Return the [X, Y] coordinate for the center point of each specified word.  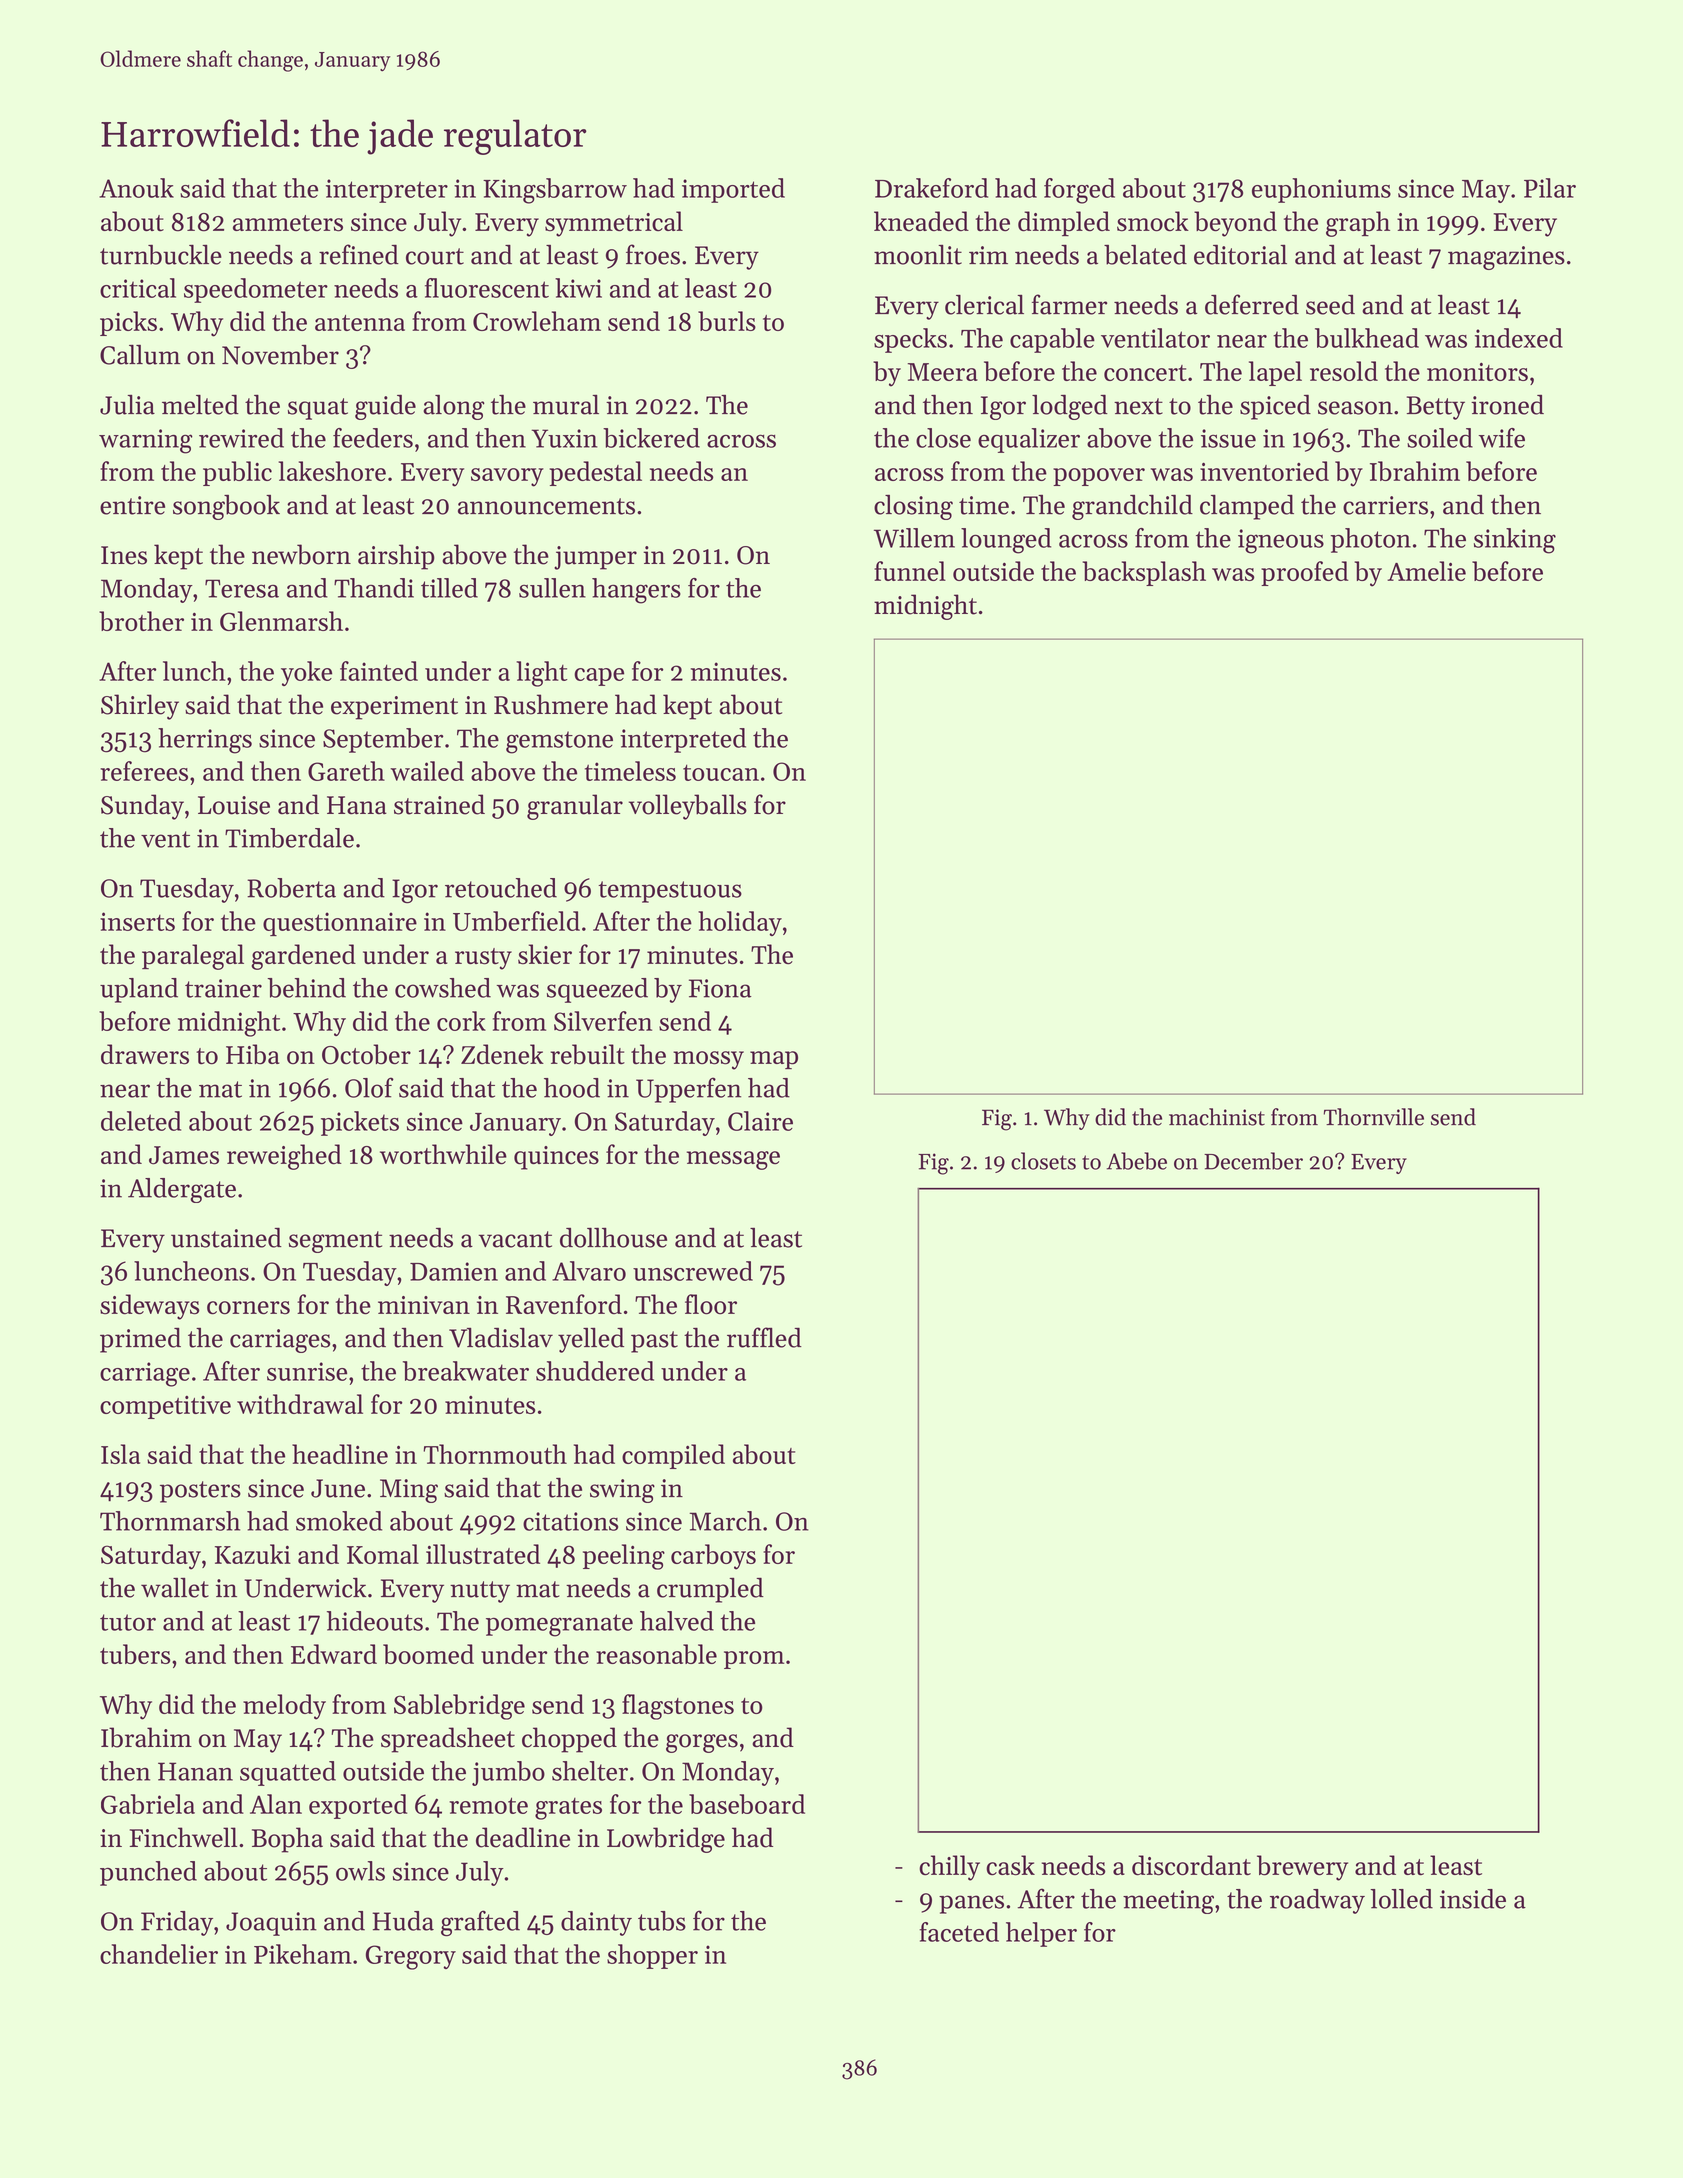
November [280, 355]
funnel [910, 571]
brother [141, 621]
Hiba [253, 1054]
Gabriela [148, 1804]
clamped [1247, 507]
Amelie [1426, 571]
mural [566, 405]
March [725, 1521]
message [733, 1160]
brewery [1302, 1868]
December [1253, 1161]
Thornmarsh [170, 1521]
